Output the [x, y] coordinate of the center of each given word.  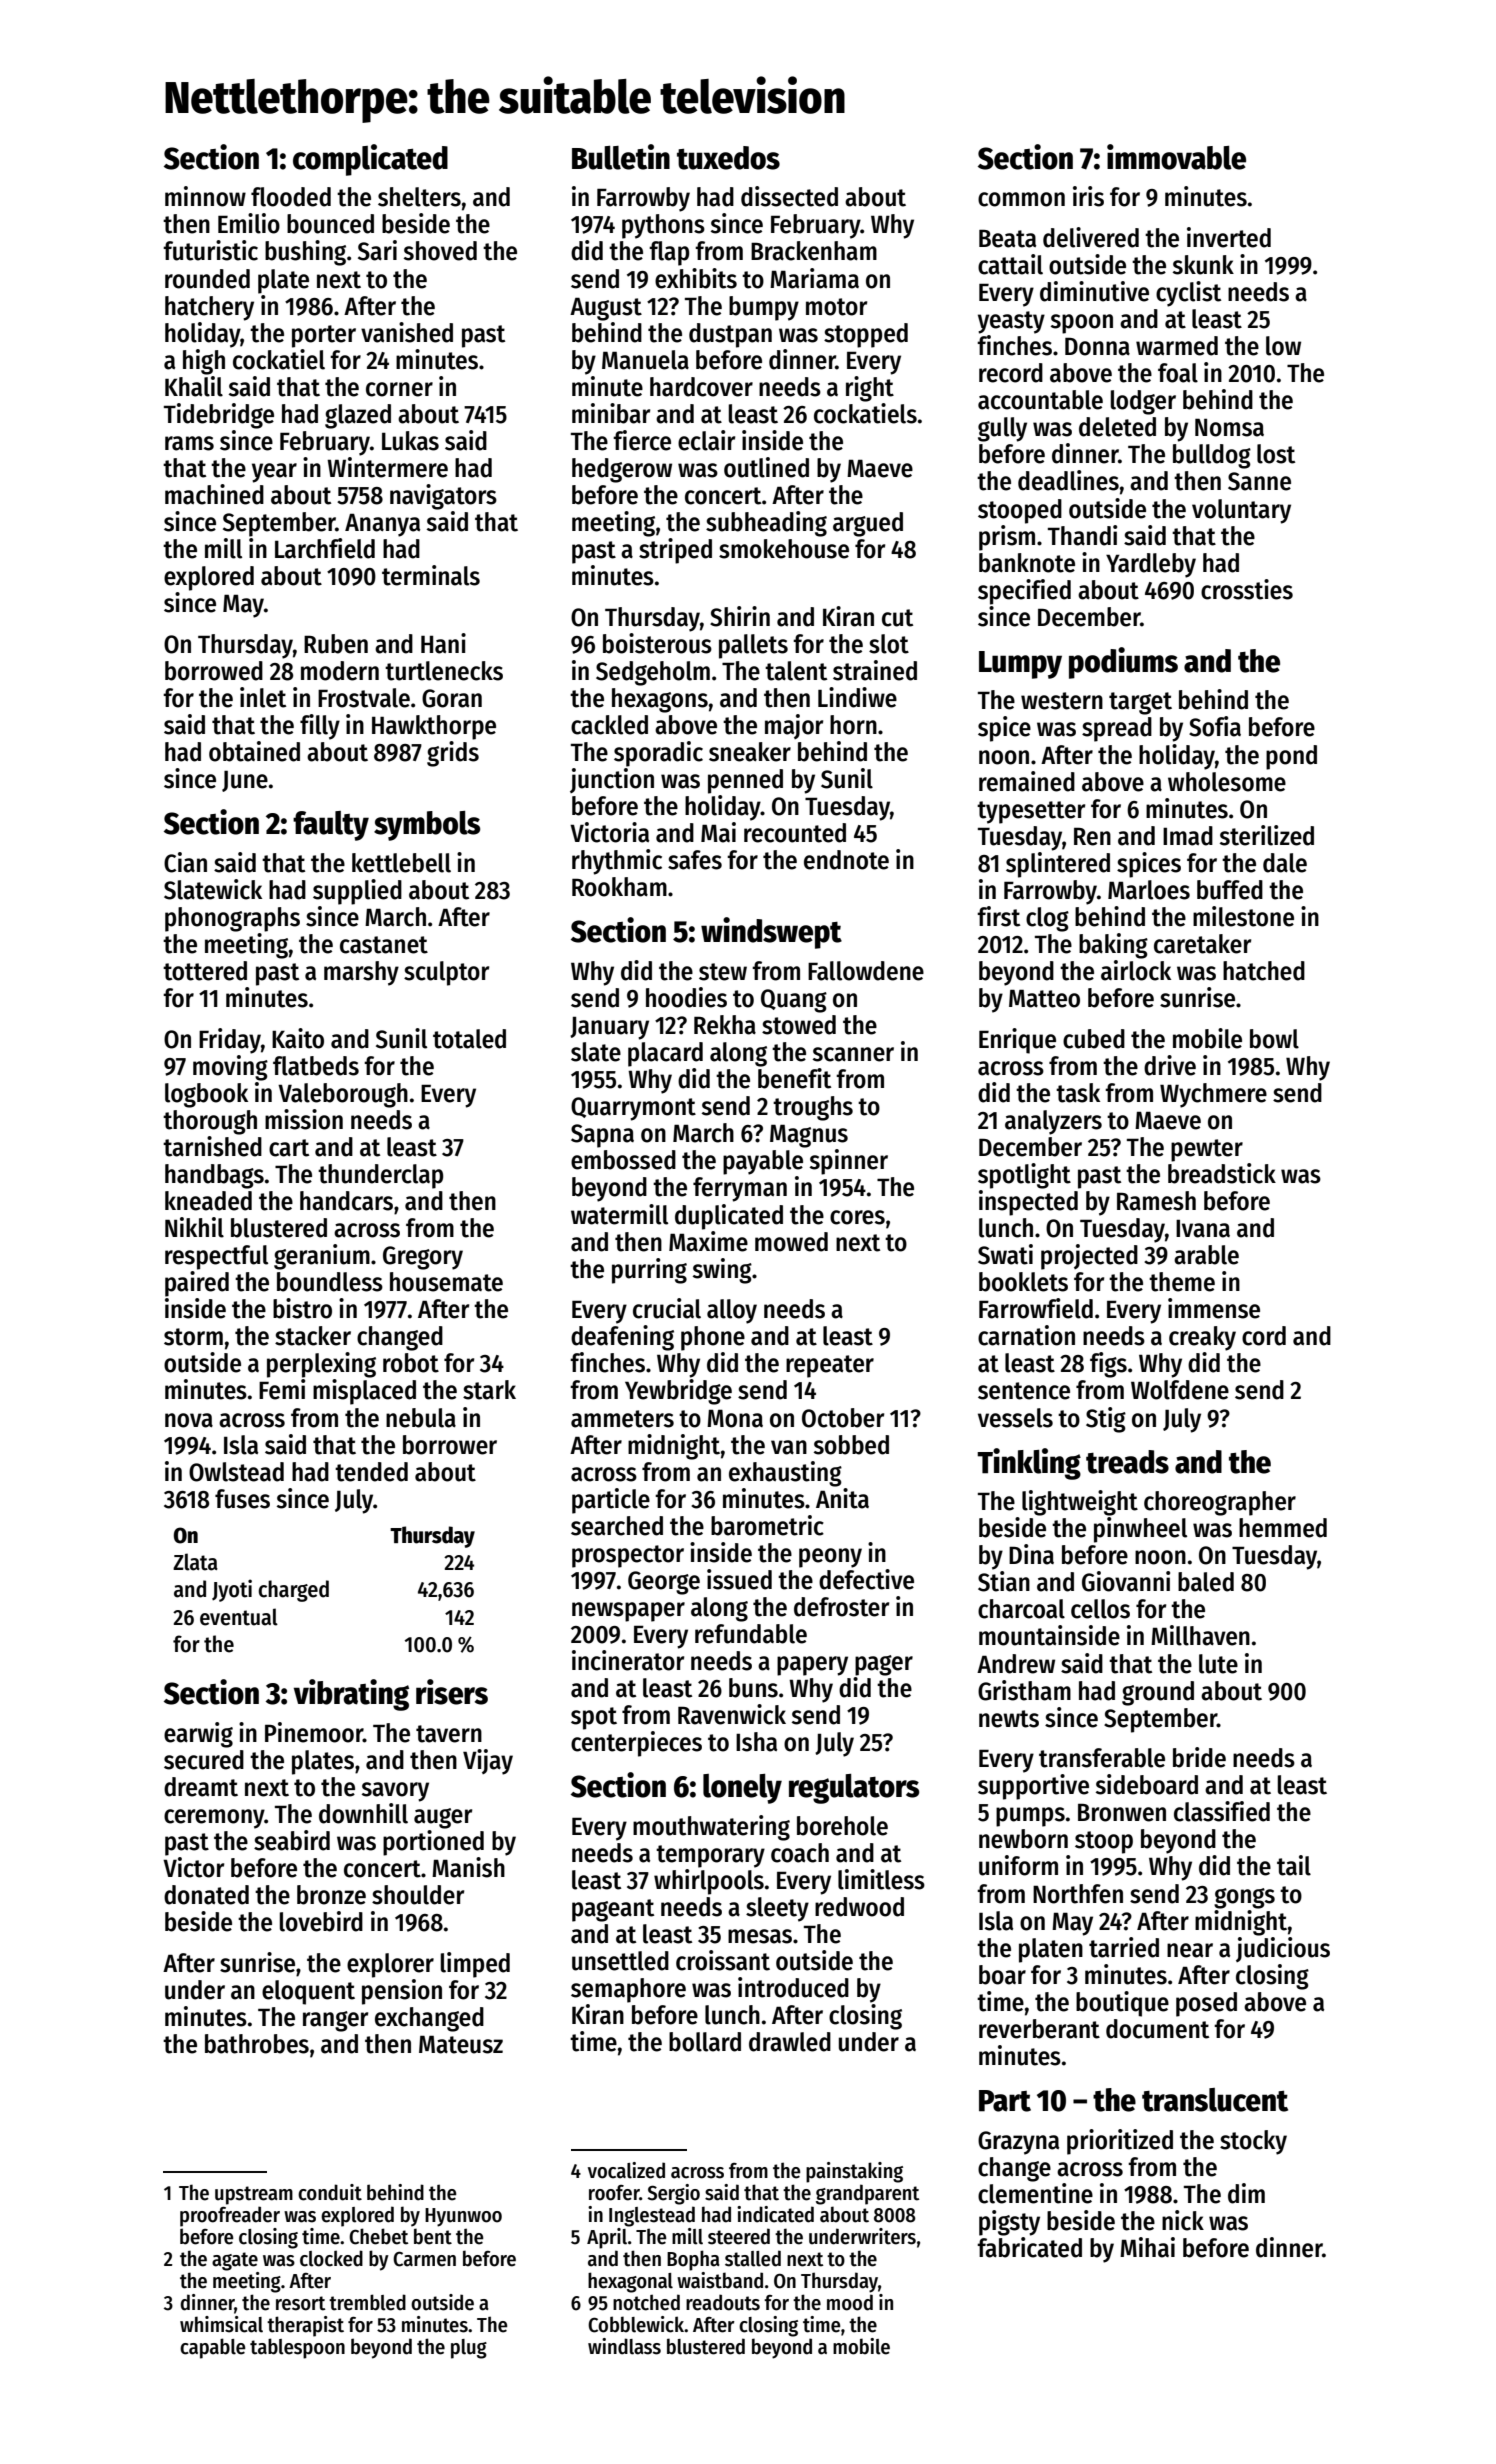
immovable [1176, 157]
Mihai [1147, 2247]
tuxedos [728, 158]
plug [469, 2349]
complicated [370, 160]
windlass [624, 2346]
